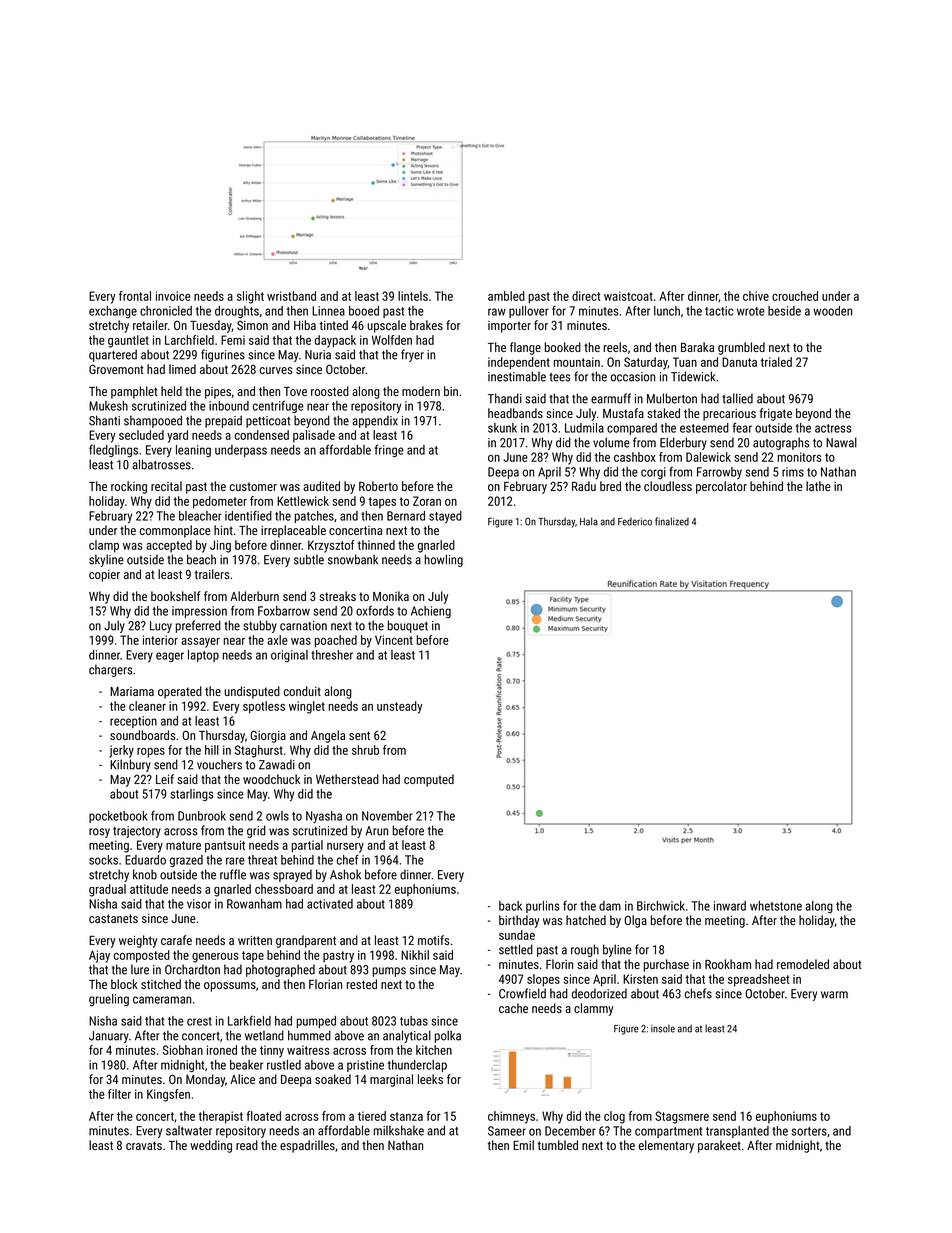 Image resolution: width=952 pixels, height=1233 pixels. What do you see at coordinates (408, 626) in the screenshot?
I see `bouquet` at bounding box center [408, 626].
